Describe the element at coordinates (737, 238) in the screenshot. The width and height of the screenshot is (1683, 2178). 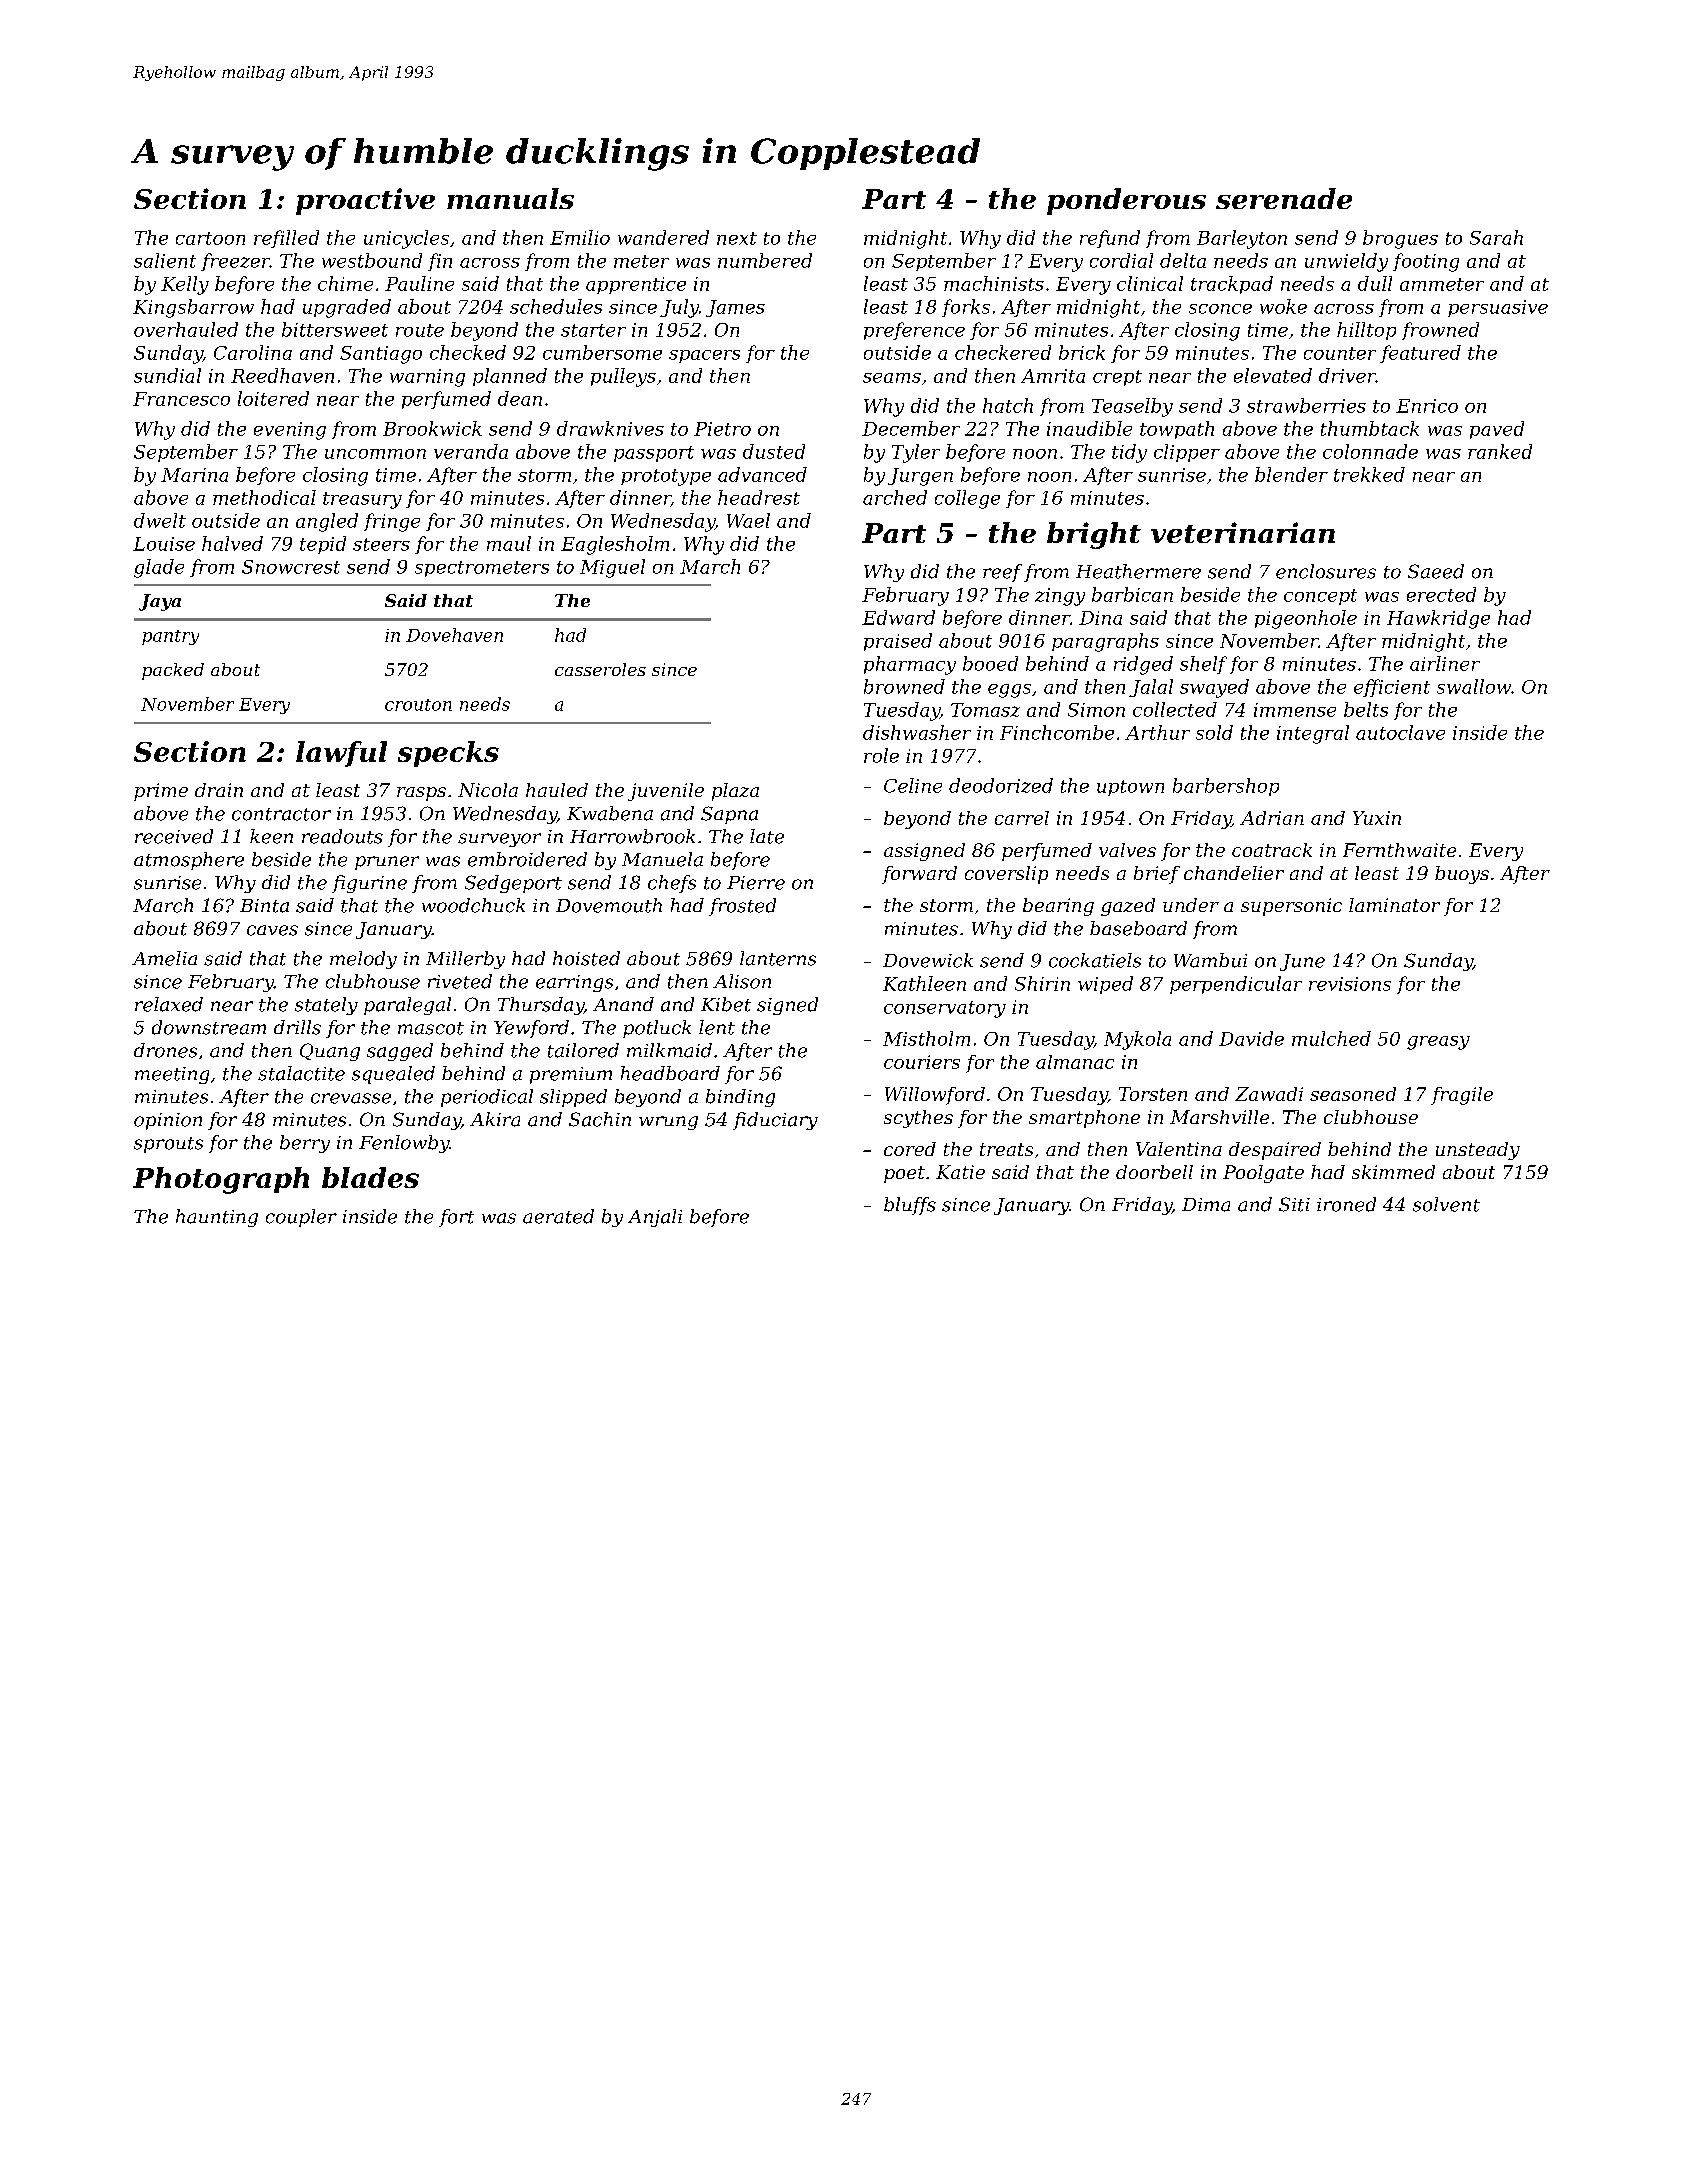
I see `next` at that location.
